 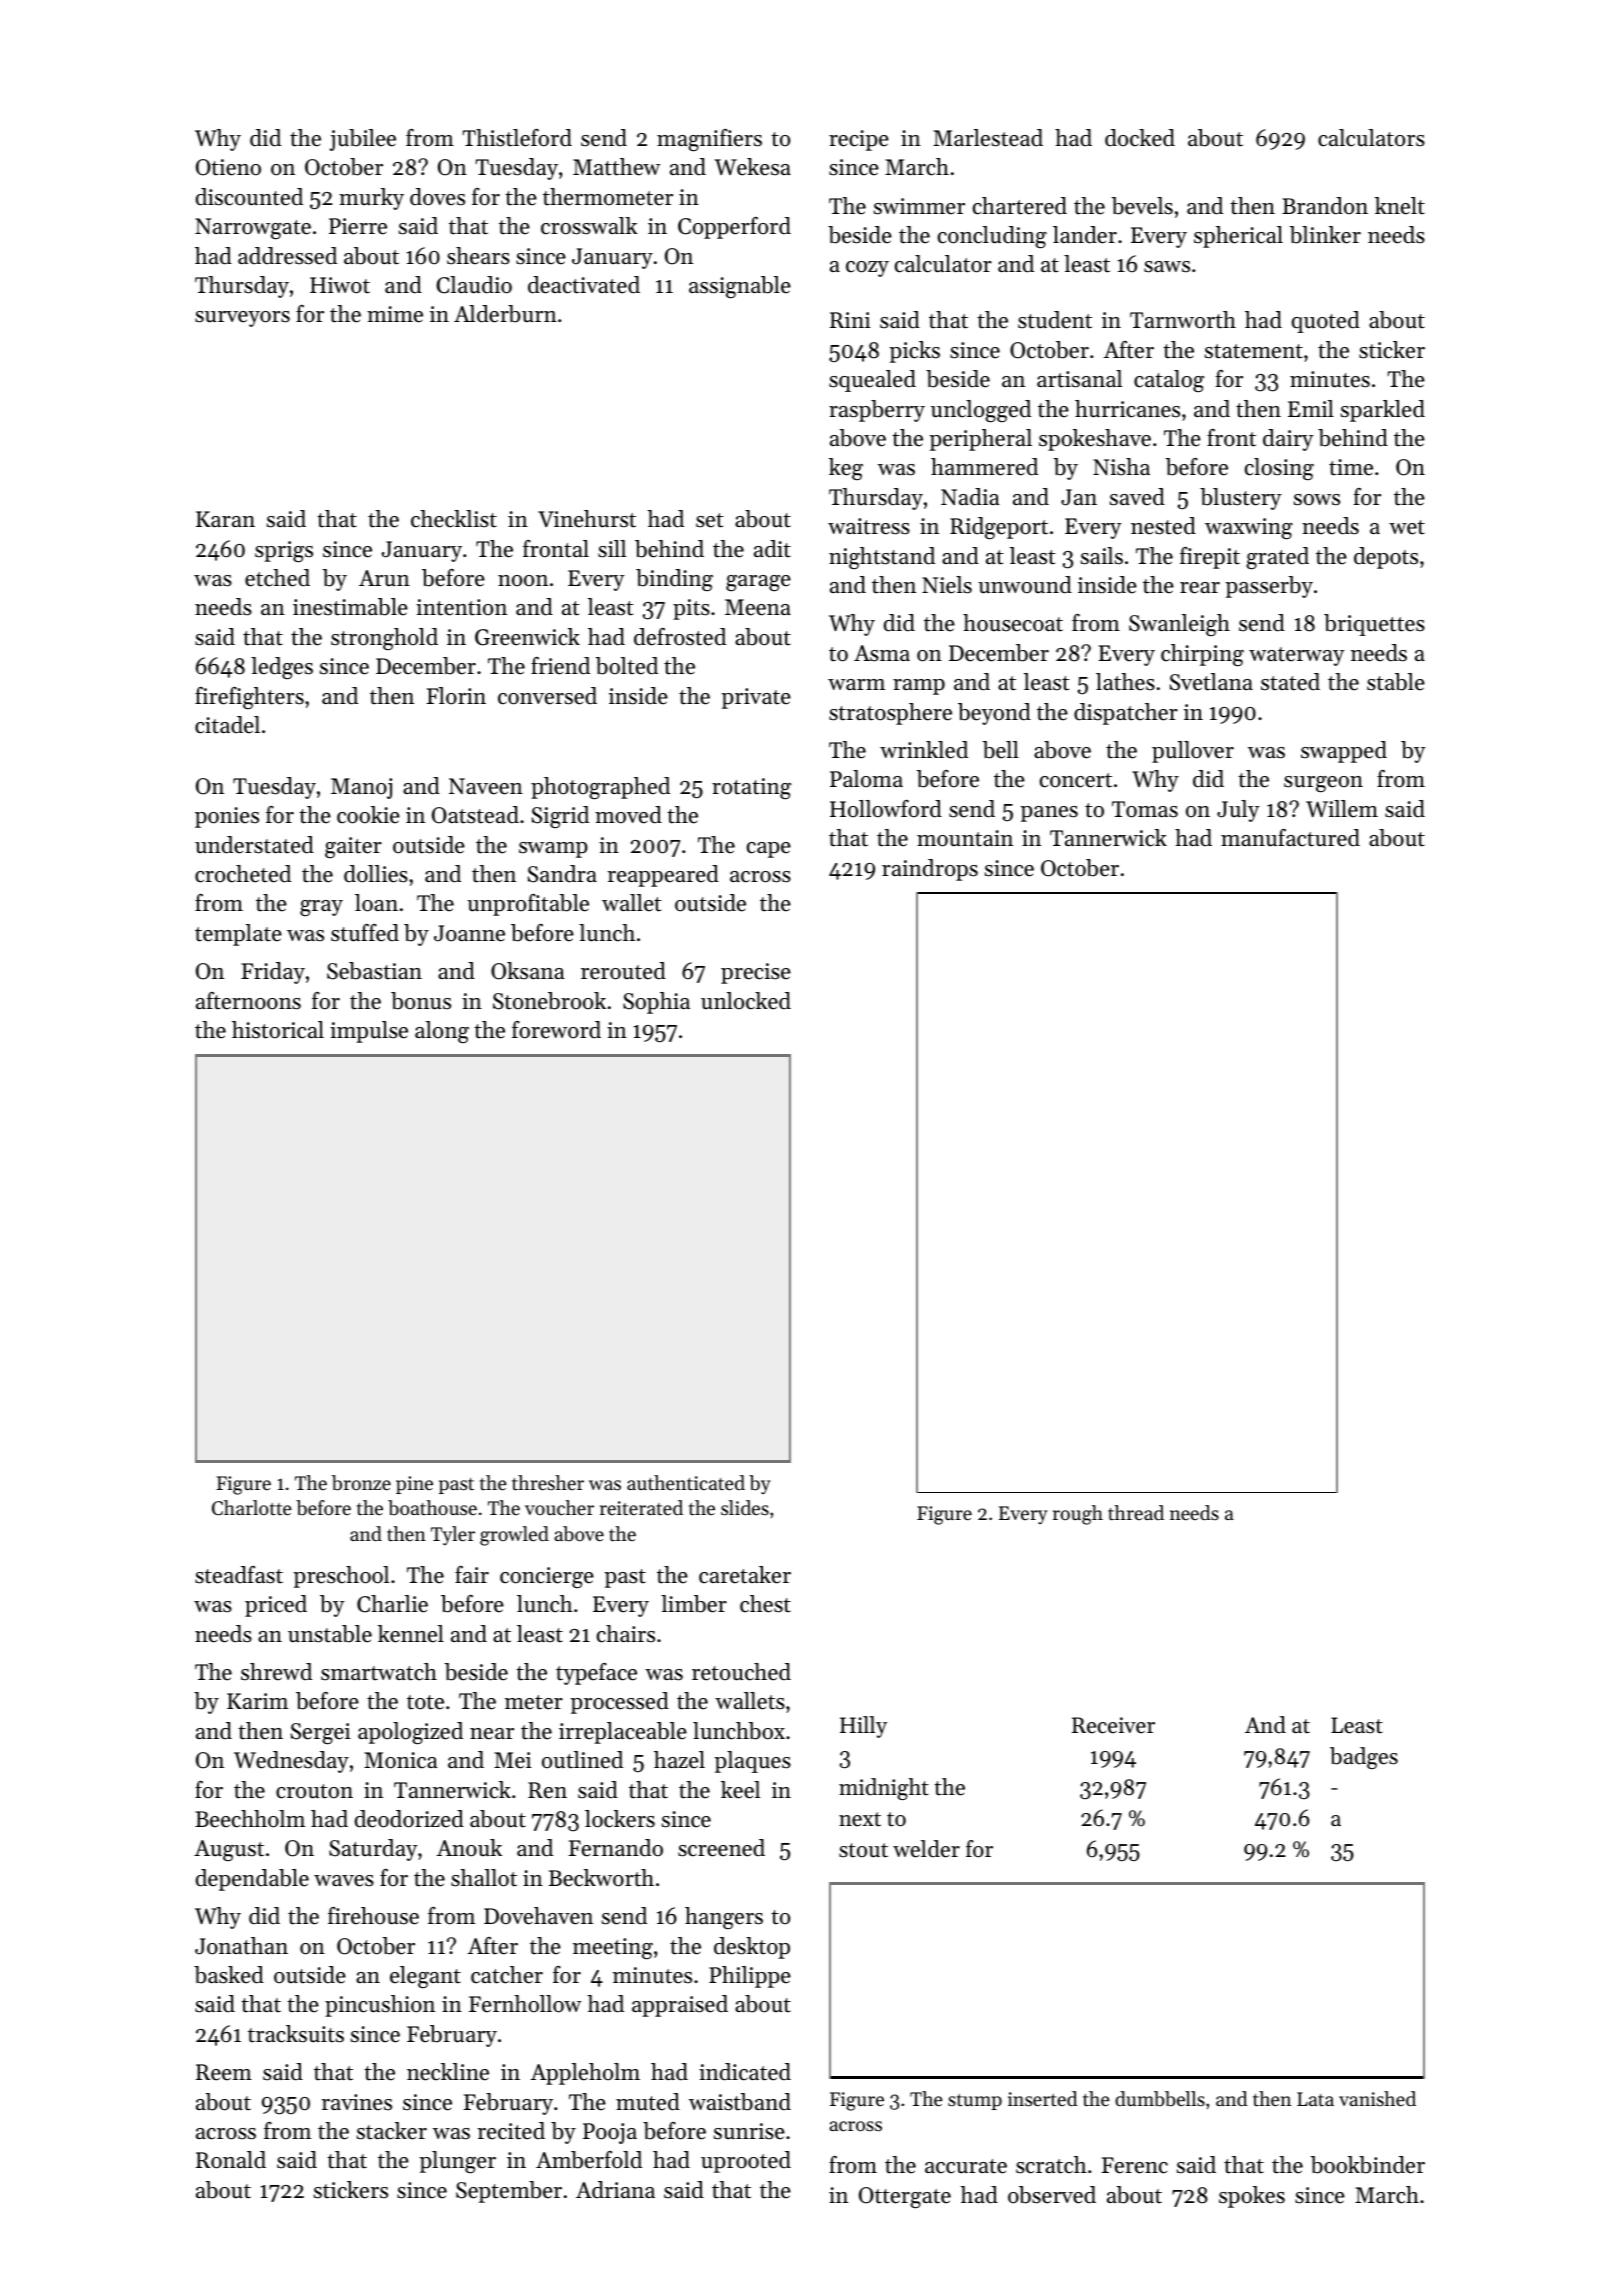 I want to click on boathouse, so click(x=432, y=1508).
